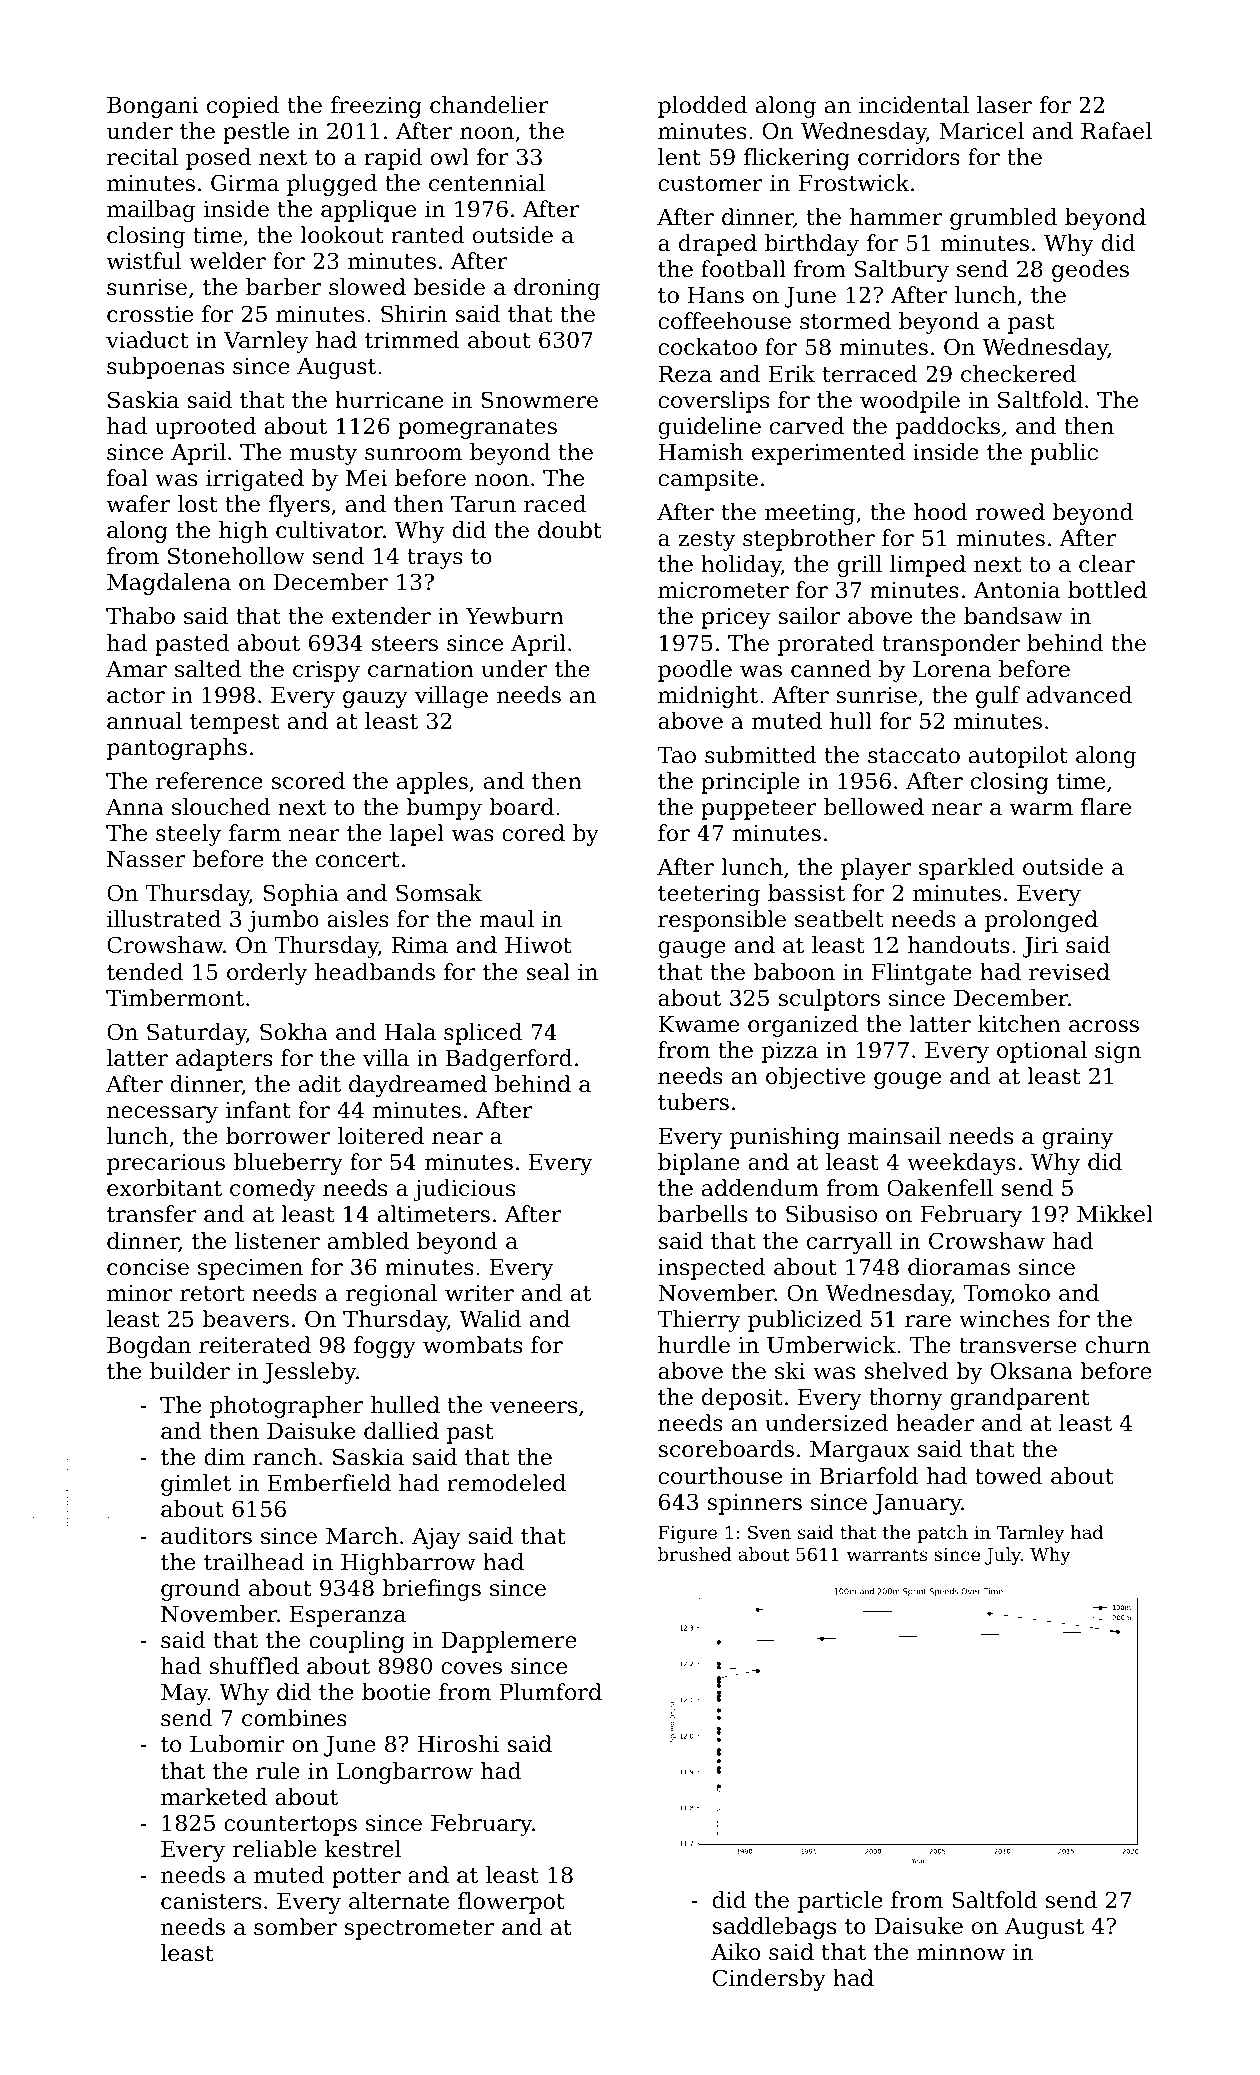 Image resolution: width=1260 pixels, height=2075 pixels. I want to click on adit, so click(320, 1084).
